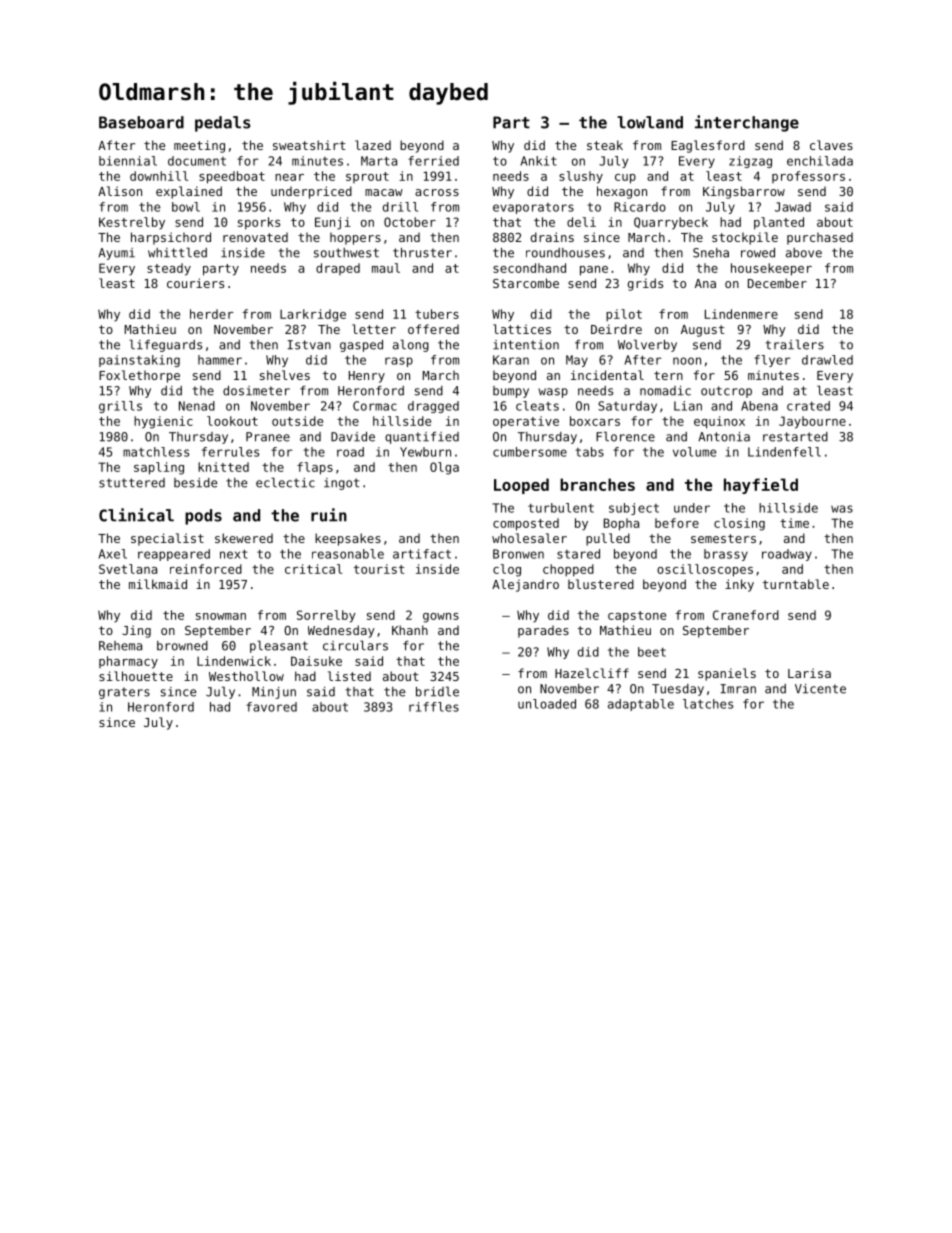  What do you see at coordinates (211, 314) in the image?
I see `herder` at bounding box center [211, 314].
